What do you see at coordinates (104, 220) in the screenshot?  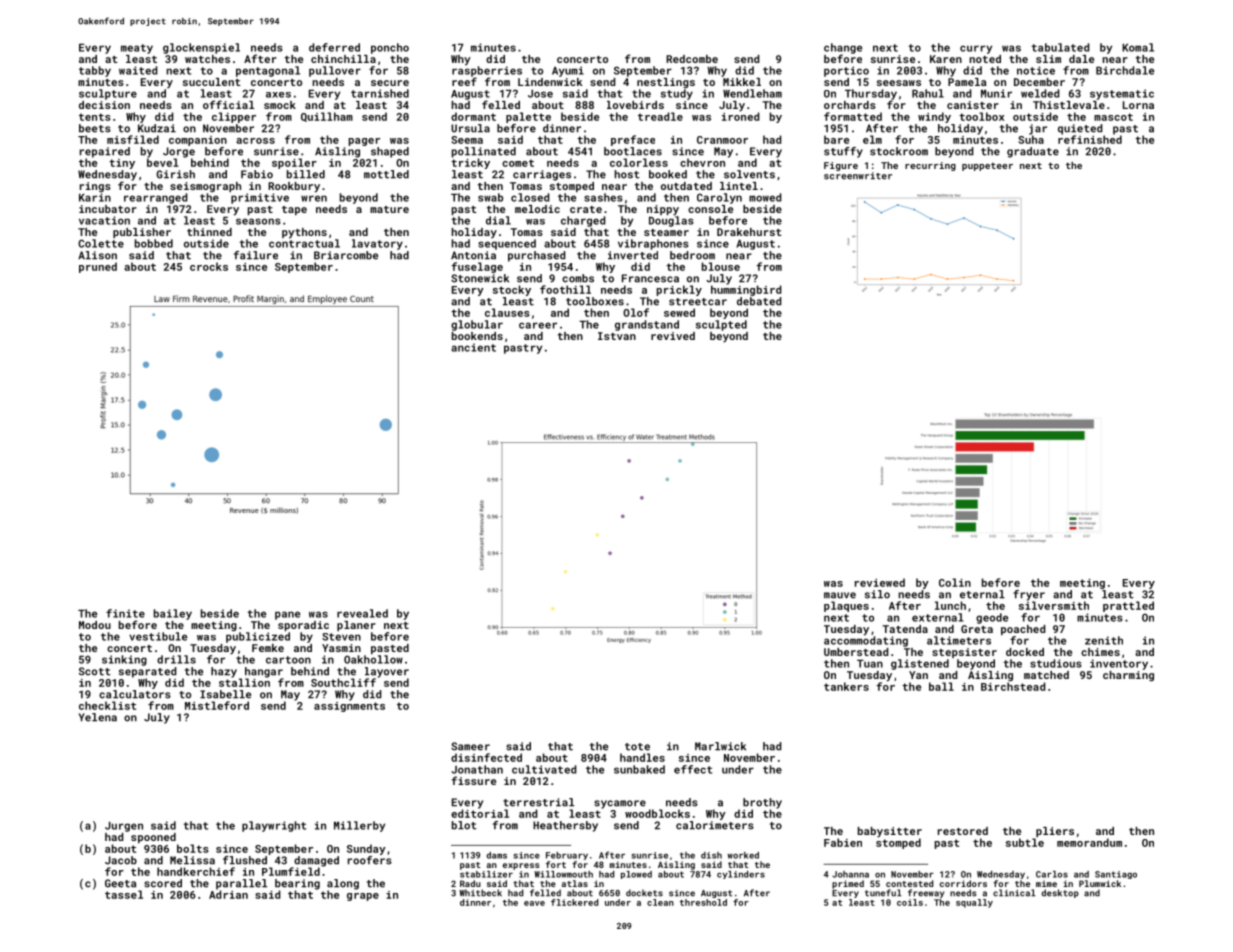 I see `vacation` at bounding box center [104, 220].
